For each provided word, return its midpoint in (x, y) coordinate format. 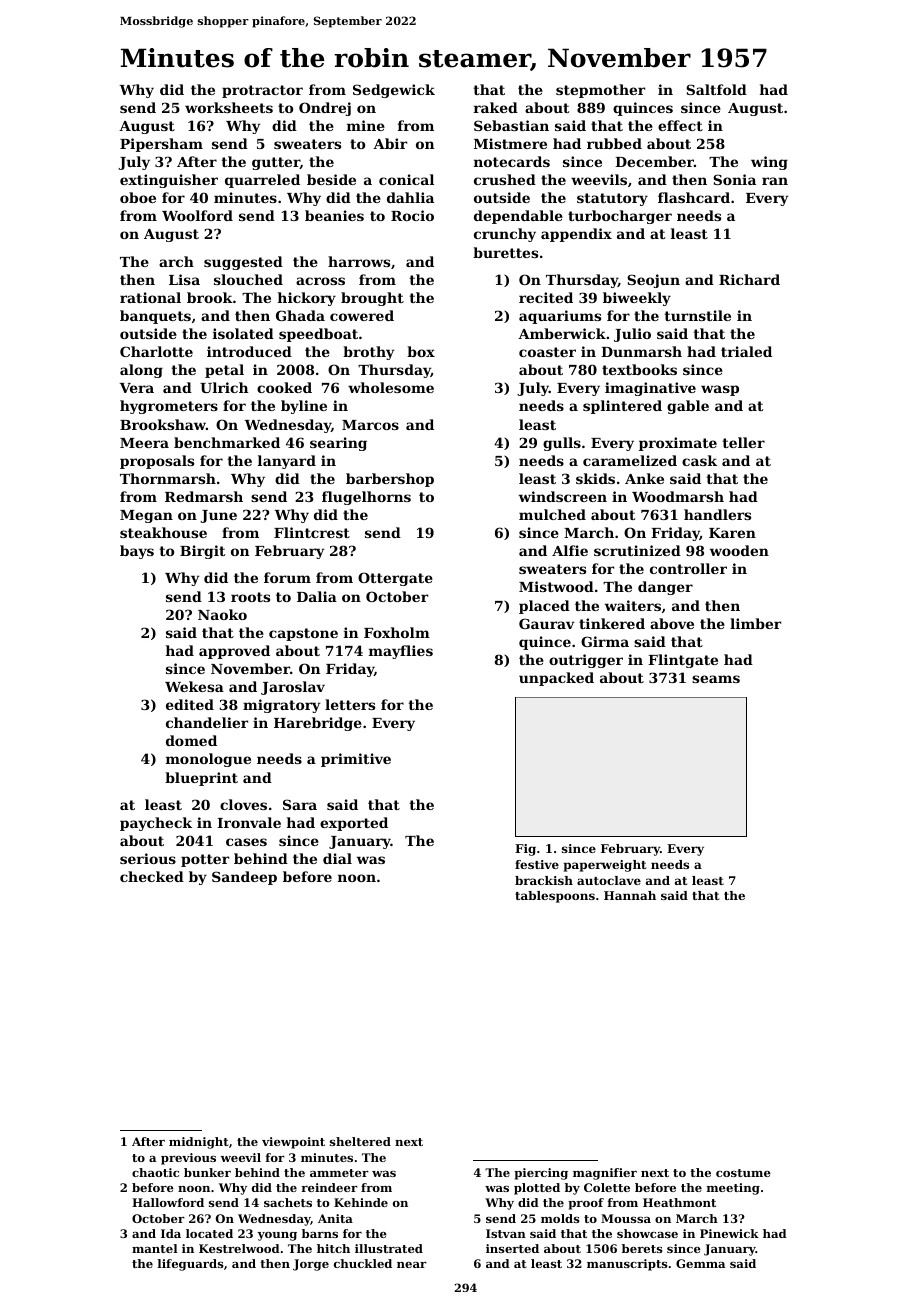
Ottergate (395, 579)
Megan (146, 516)
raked (496, 107)
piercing (541, 1174)
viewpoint (293, 1143)
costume (743, 1173)
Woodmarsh (678, 496)
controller (688, 568)
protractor (262, 91)
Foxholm (397, 632)
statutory (612, 199)
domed (191, 740)
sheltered (360, 1141)
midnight (199, 1143)
